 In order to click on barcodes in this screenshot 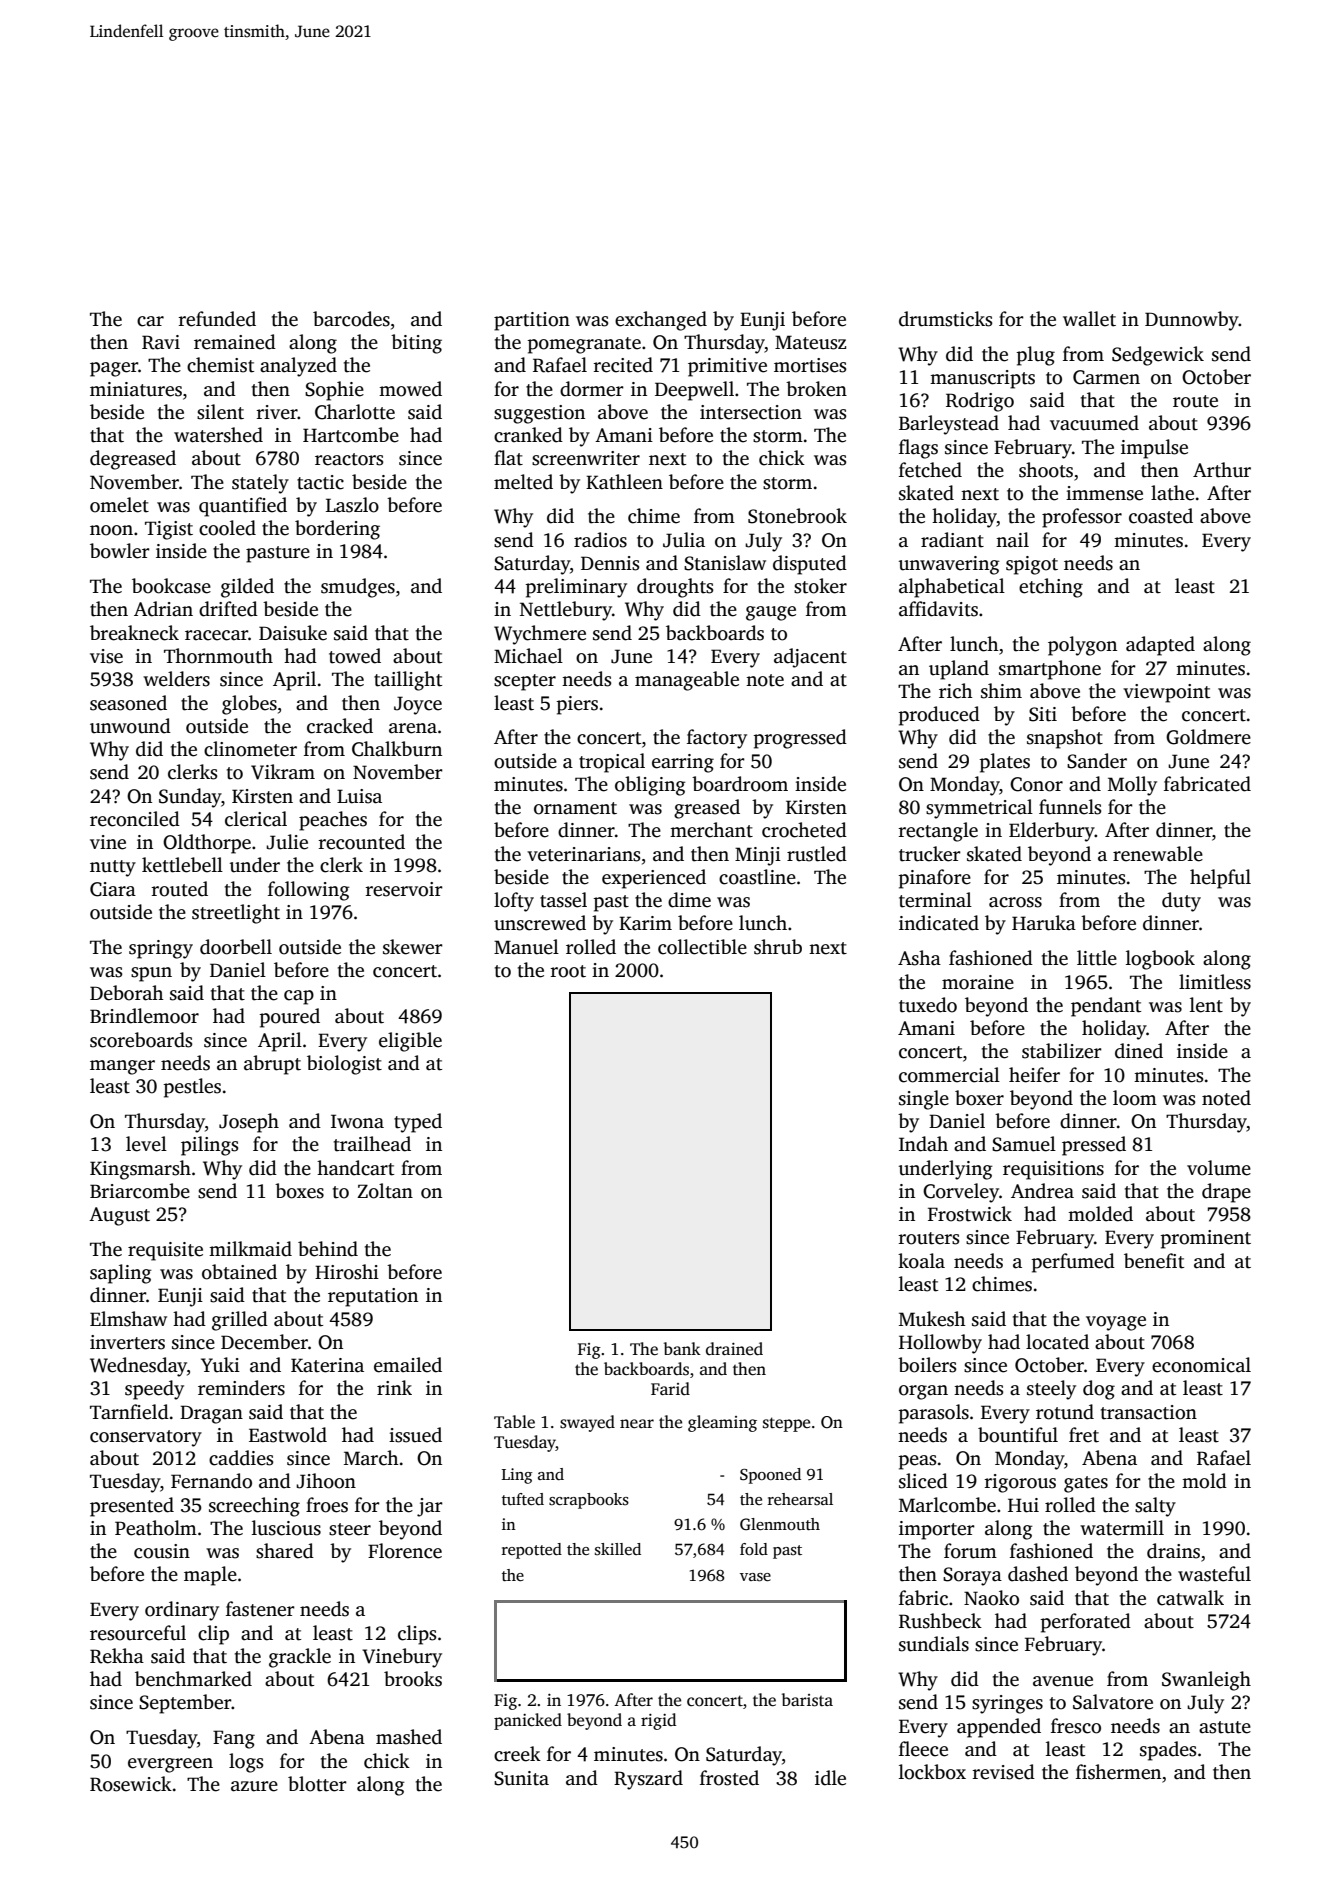, I will do `click(351, 319)`.
